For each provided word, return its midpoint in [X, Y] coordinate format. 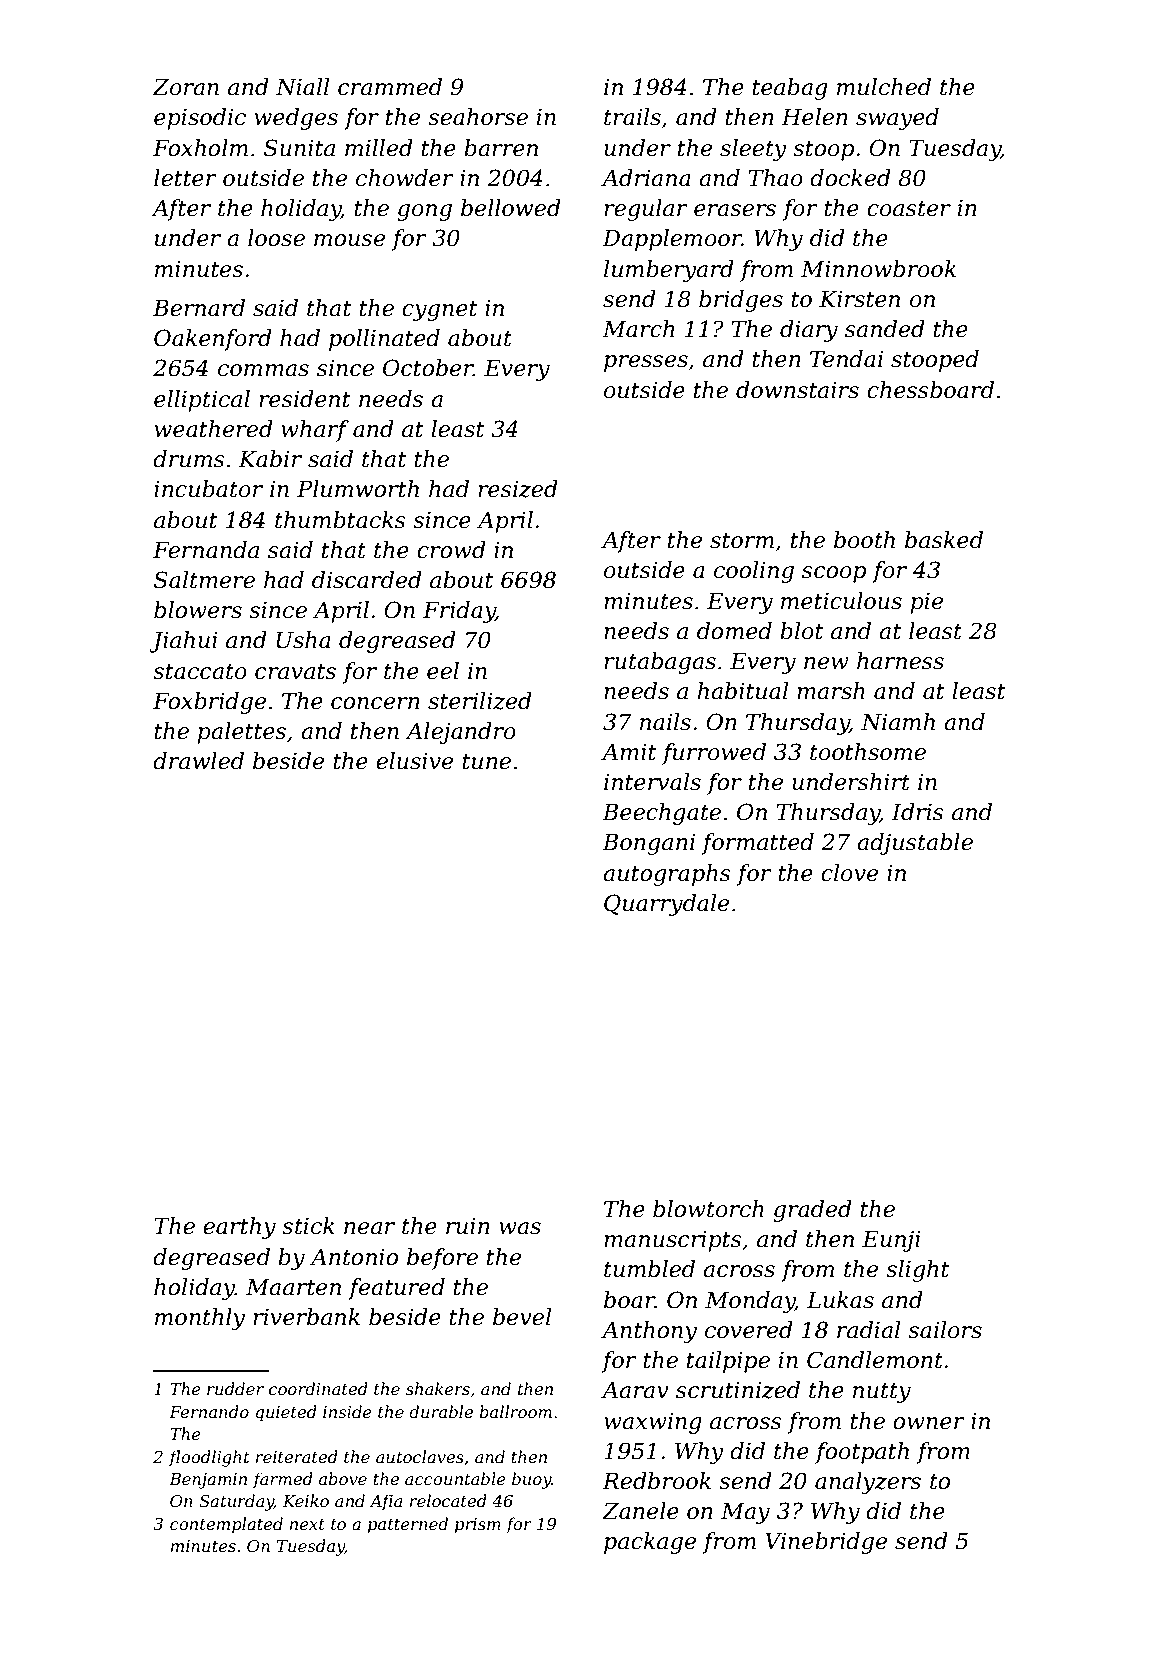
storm [742, 541]
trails [632, 117]
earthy [239, 1228]
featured [396, 1289]
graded [812, 1211]
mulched [884, 87]
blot [801, 631]
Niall [302, 87]
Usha [304, 640]
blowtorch [708, 1209]
